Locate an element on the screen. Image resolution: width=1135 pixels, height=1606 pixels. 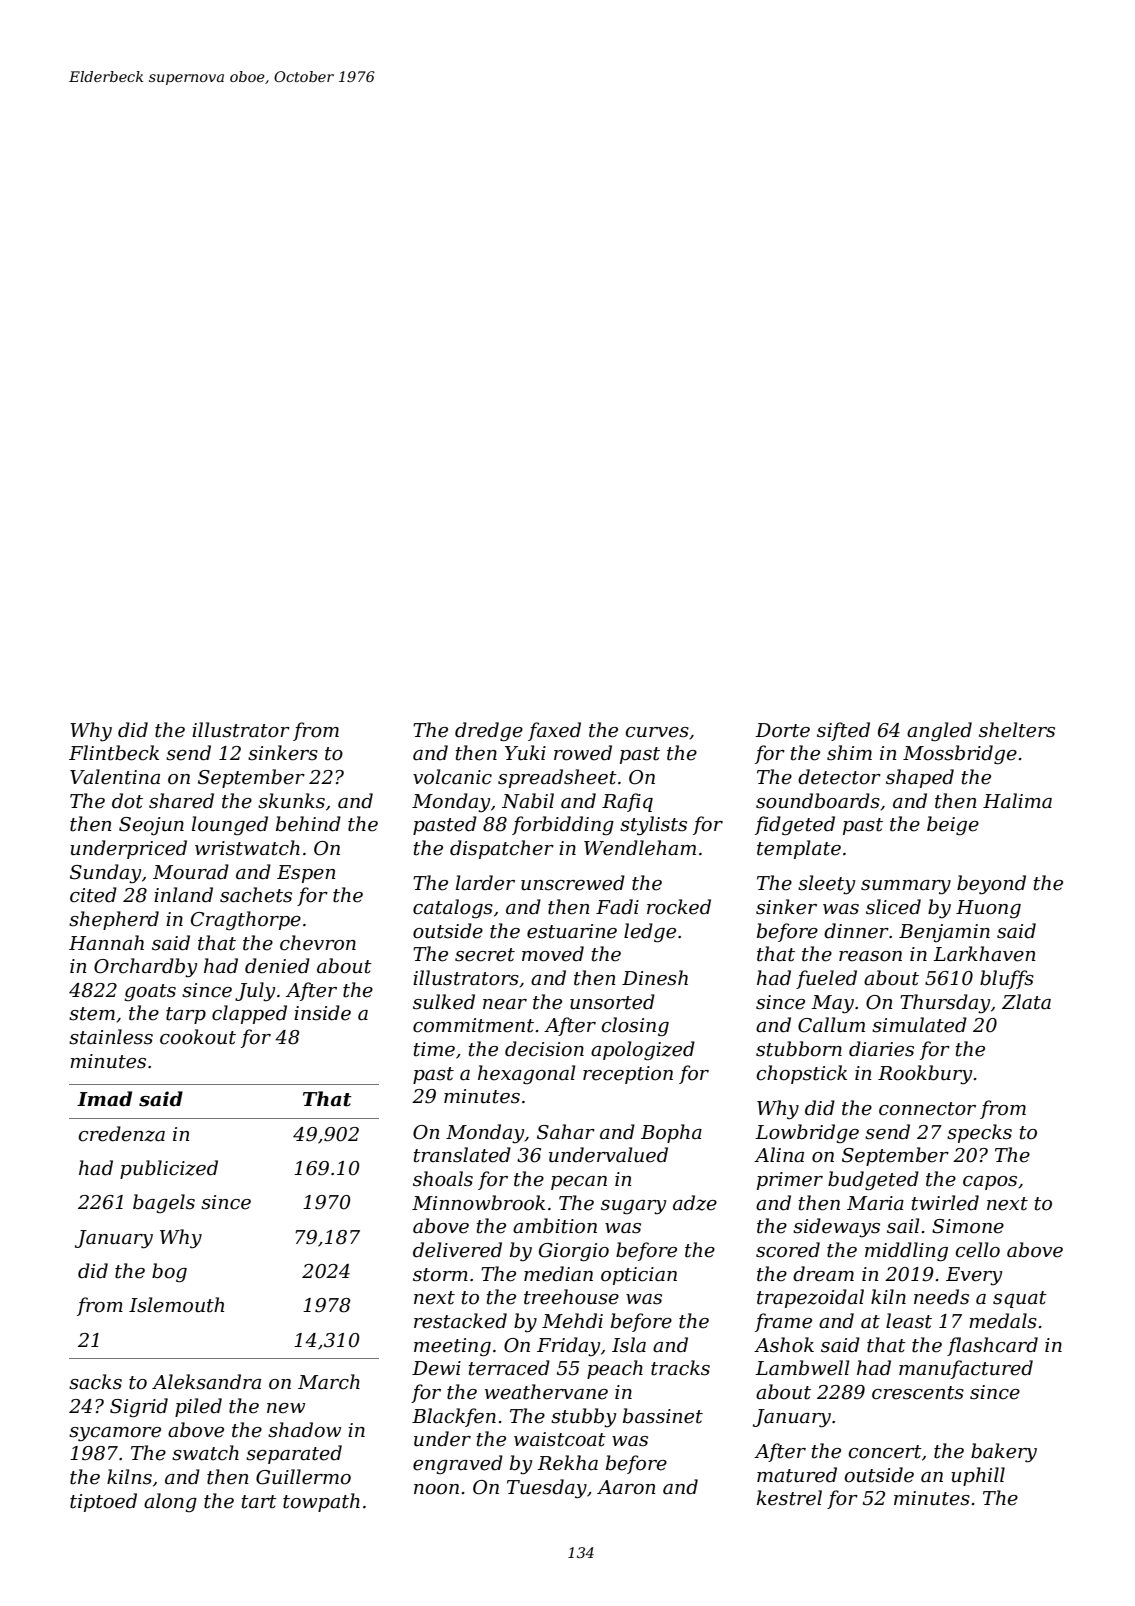
shadow is located at coordinates (304, 1430).
